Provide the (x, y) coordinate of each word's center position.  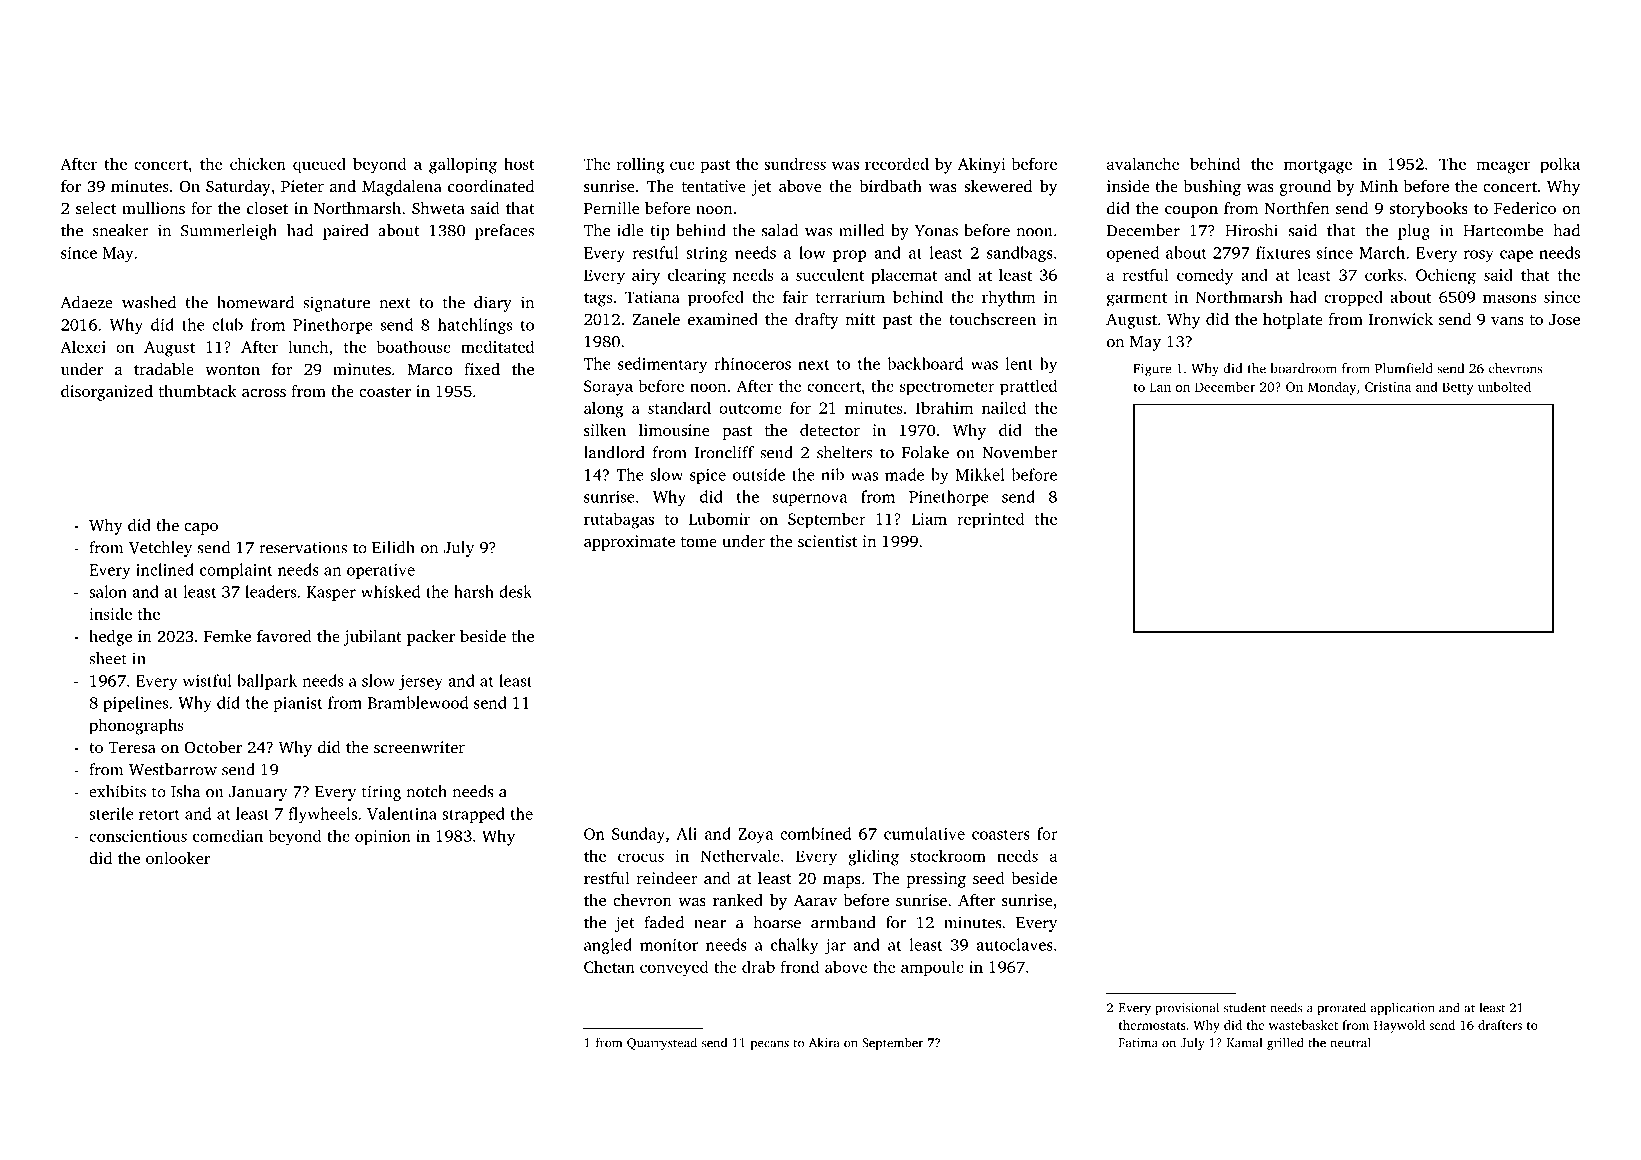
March (1382, 252)
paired (346, 232)
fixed (482, 369)
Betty (1458, 388)
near (710, 924)
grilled (1285, 1043)
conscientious (138, 836)
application (1403, 1008)
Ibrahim (944, 407)
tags (598, 300)
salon (108, 591)
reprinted (990, 520)
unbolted (1504, 386)
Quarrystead (662, 1043)
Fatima (1138, 1043)
